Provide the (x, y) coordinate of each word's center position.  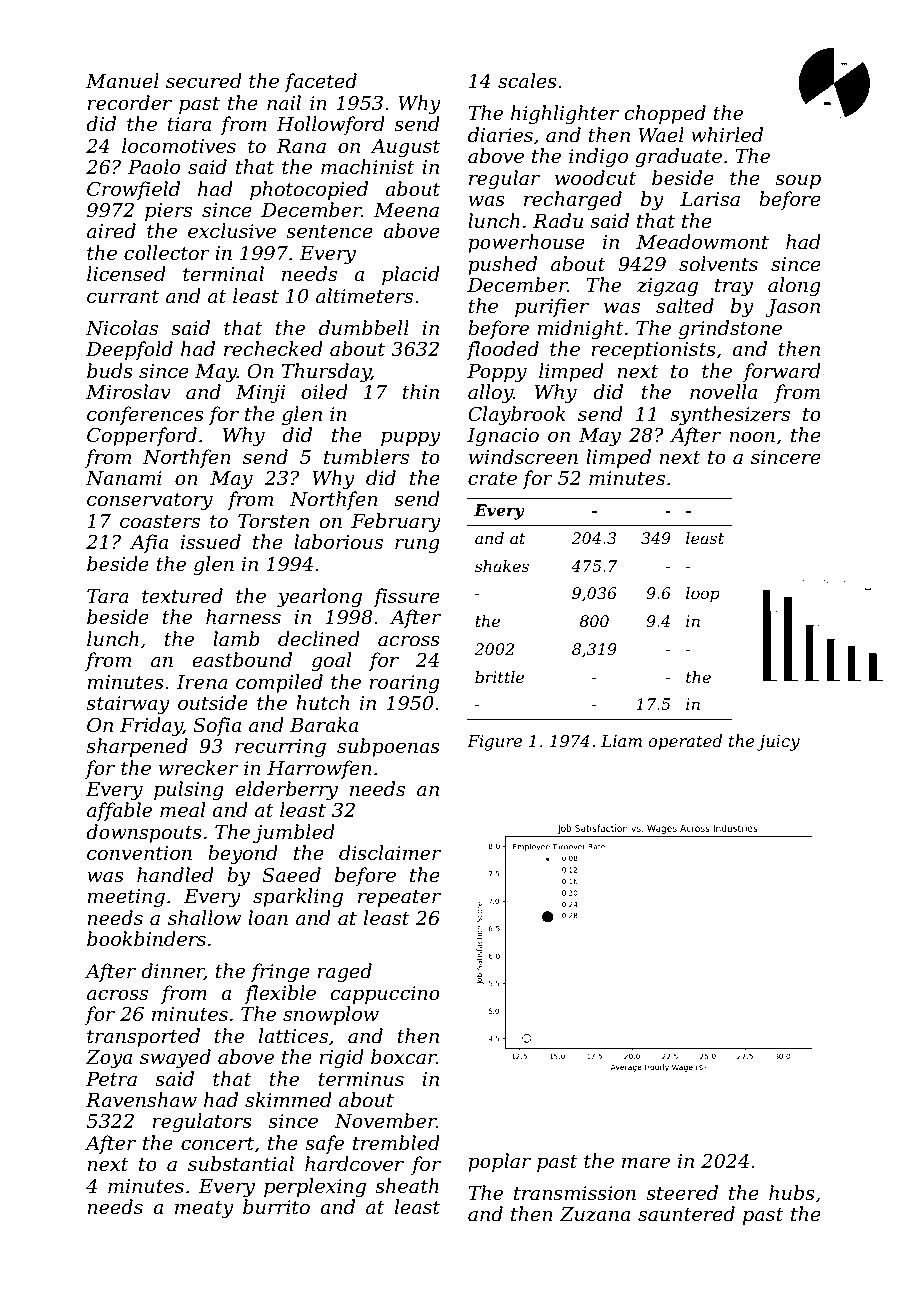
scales (527, 81)
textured (182, 596)
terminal (223, 274)
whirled (727, 135)
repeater (399, 898)
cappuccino (385, 995)
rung (417, 546)
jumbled (294, 834)
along (794, 286)
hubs (792, 1193)
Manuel (122, 81)
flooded (502, 350)
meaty (204, 1210)
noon (752, 437)
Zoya (109, 1059)
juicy (778, 743)
